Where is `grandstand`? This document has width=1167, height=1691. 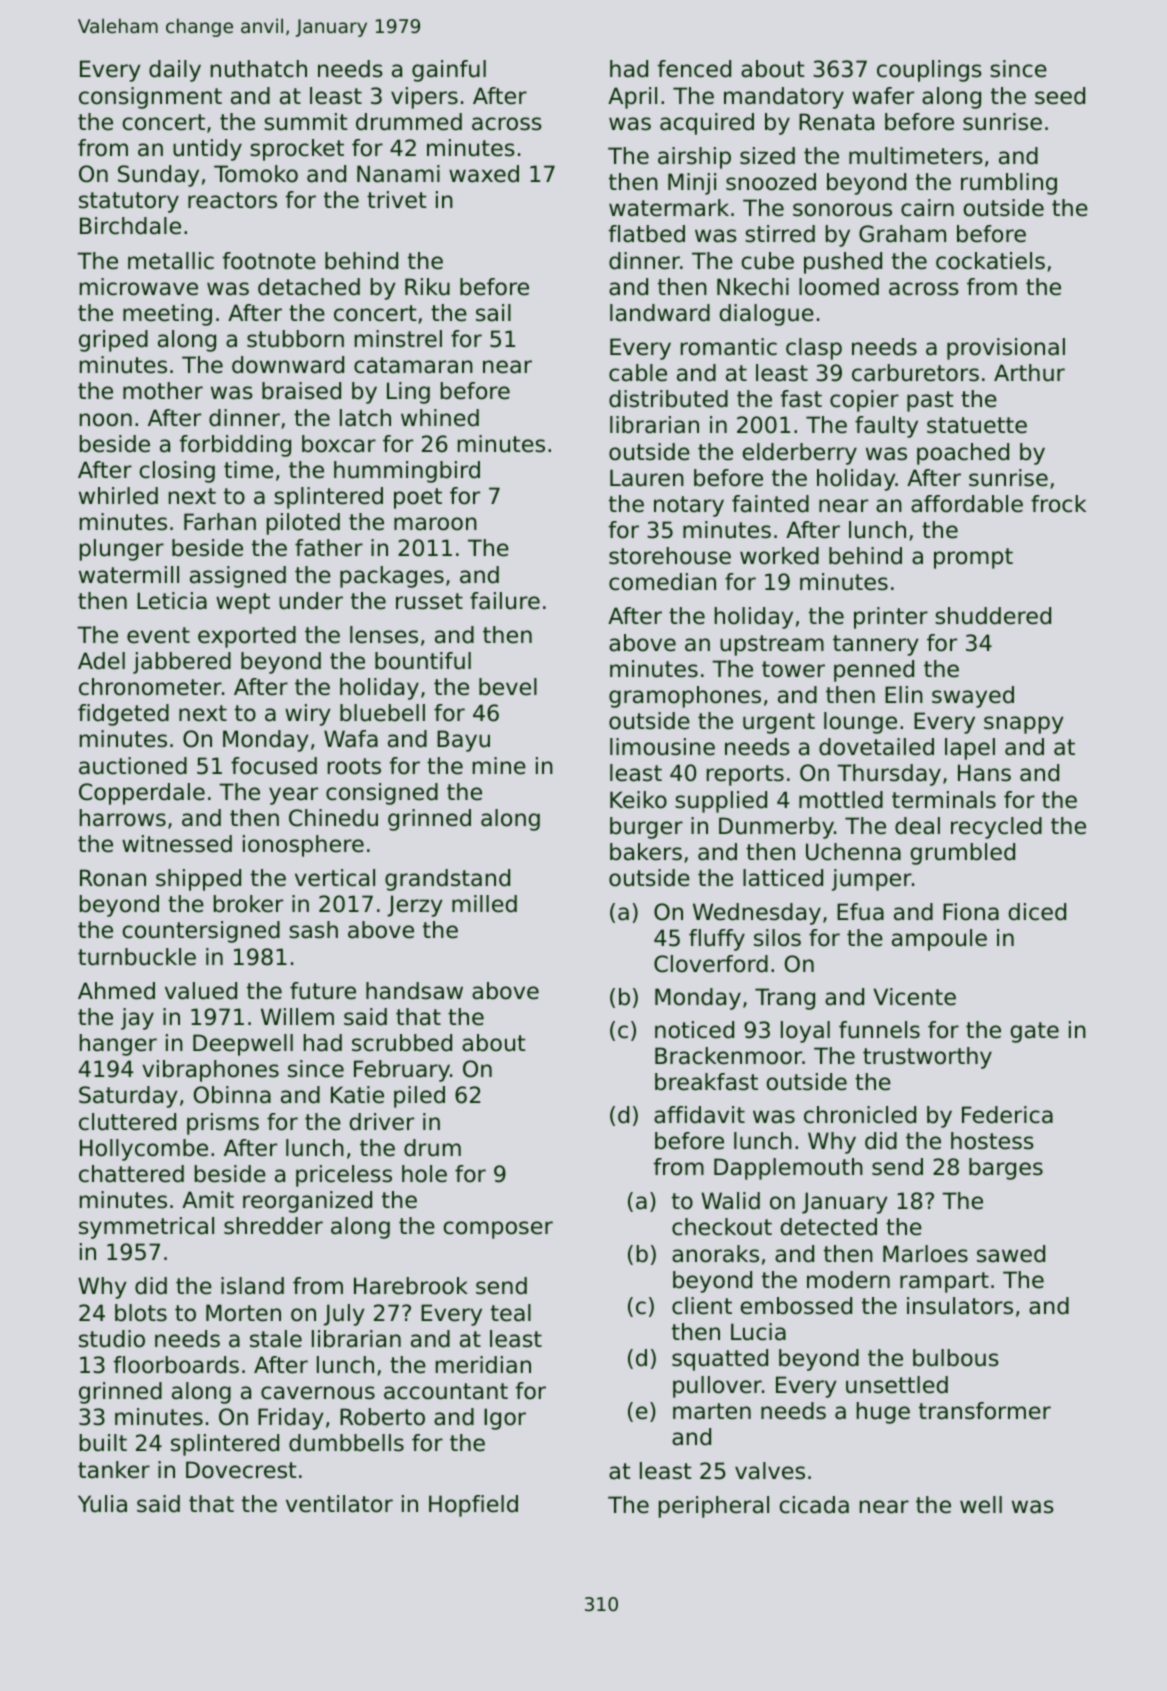 grandstand is located at coordinates (447, 880).
